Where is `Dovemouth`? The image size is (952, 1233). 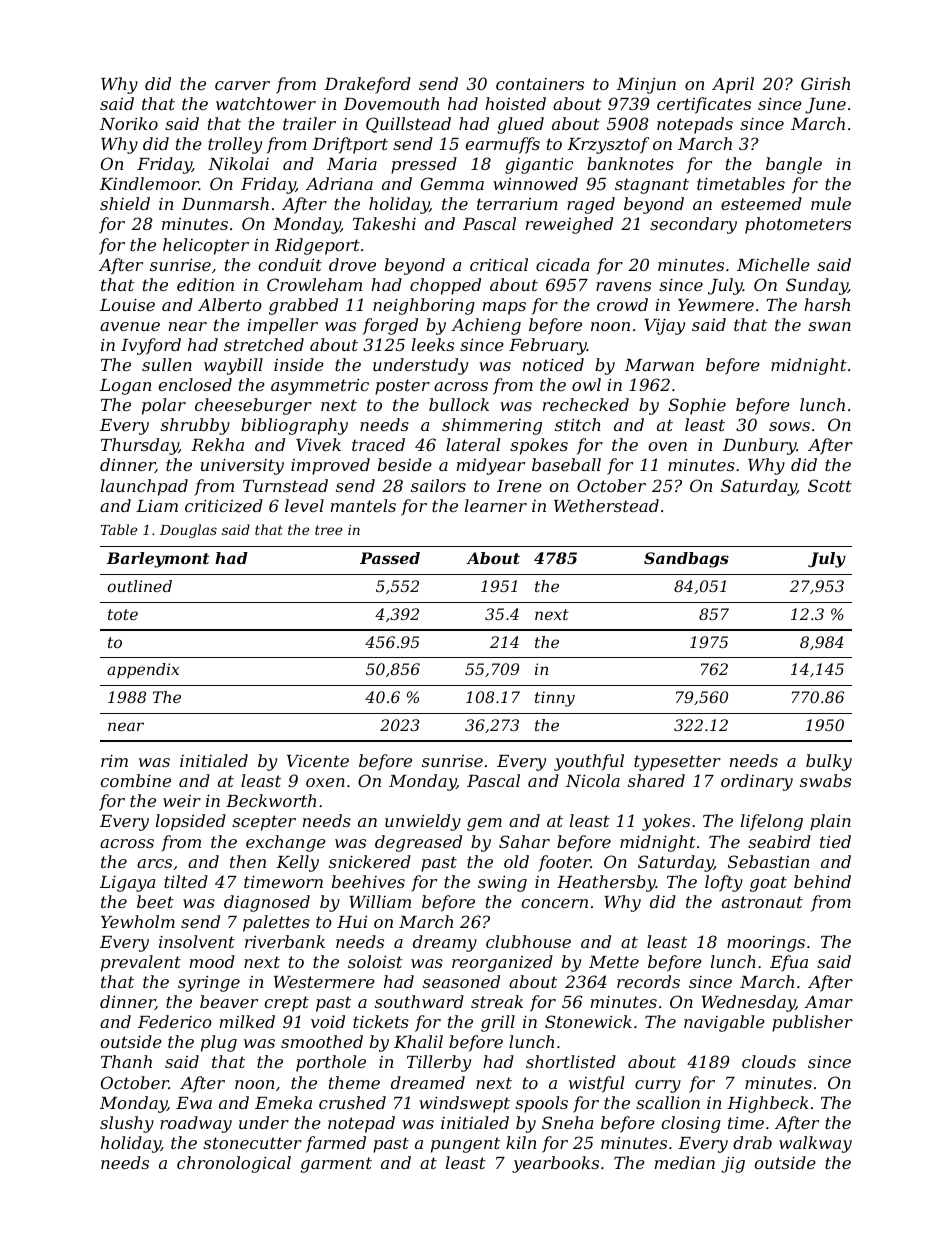
Dovemouth is located at coordinates (391, 103).
